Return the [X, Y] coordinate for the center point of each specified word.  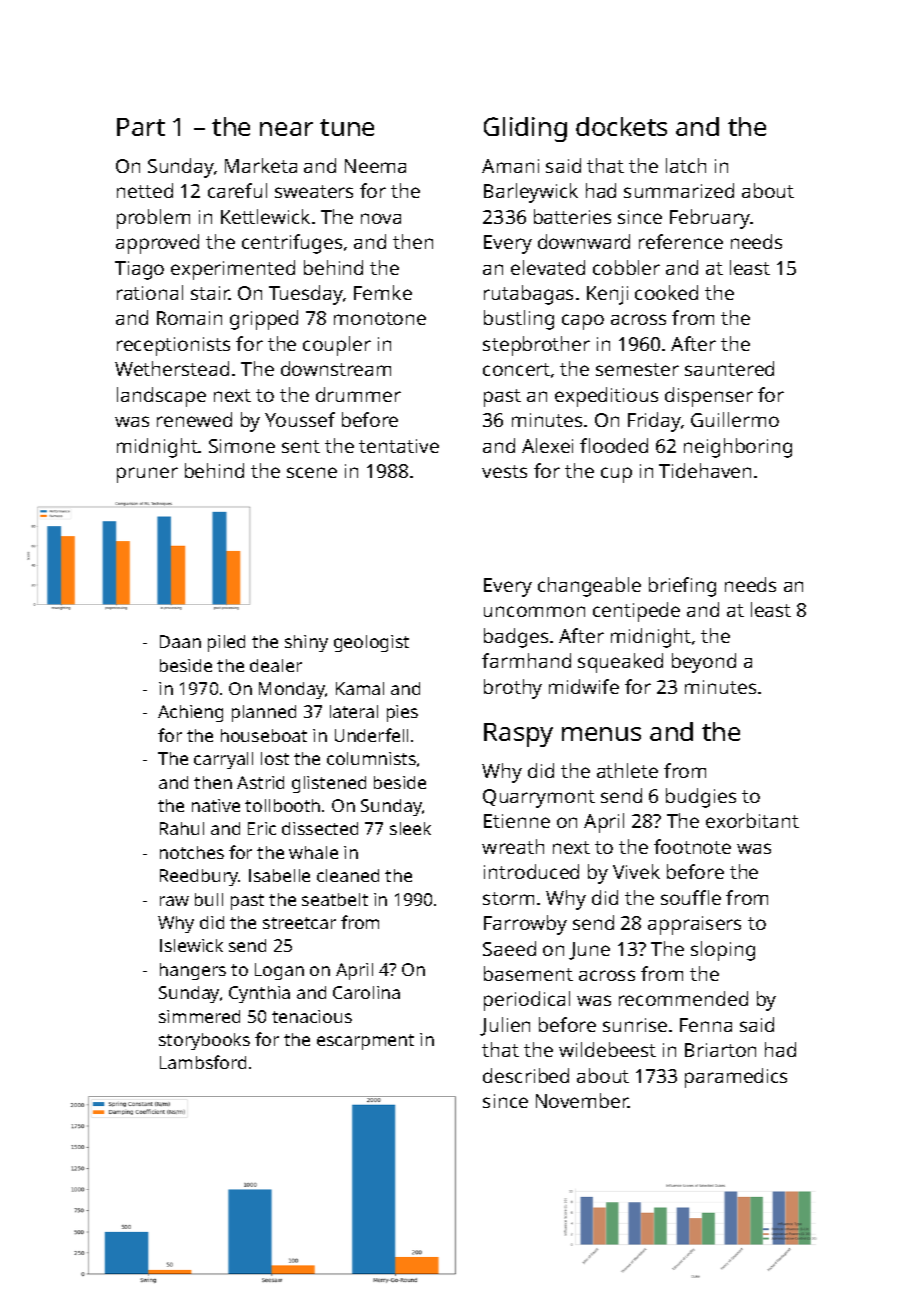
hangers [193, 971]
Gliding [525, 129]
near [286, 129]
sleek [410, 828]
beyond [704, 663]
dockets [621, 126]
